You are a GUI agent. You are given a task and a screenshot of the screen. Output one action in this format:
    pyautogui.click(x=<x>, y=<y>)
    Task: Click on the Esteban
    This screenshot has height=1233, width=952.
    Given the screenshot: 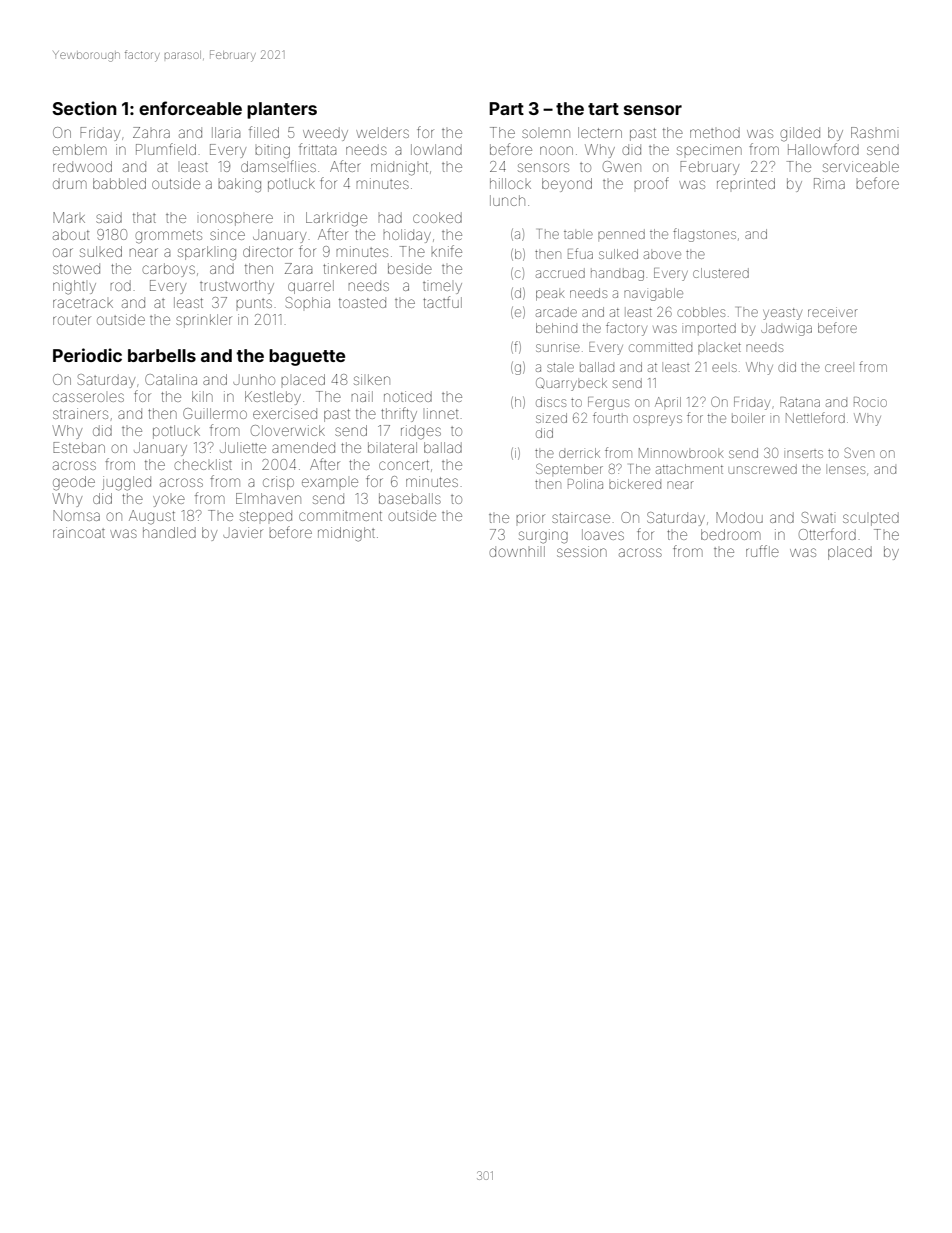 What is the action you would take?
    pyautogui.click(x=79, y=447)
